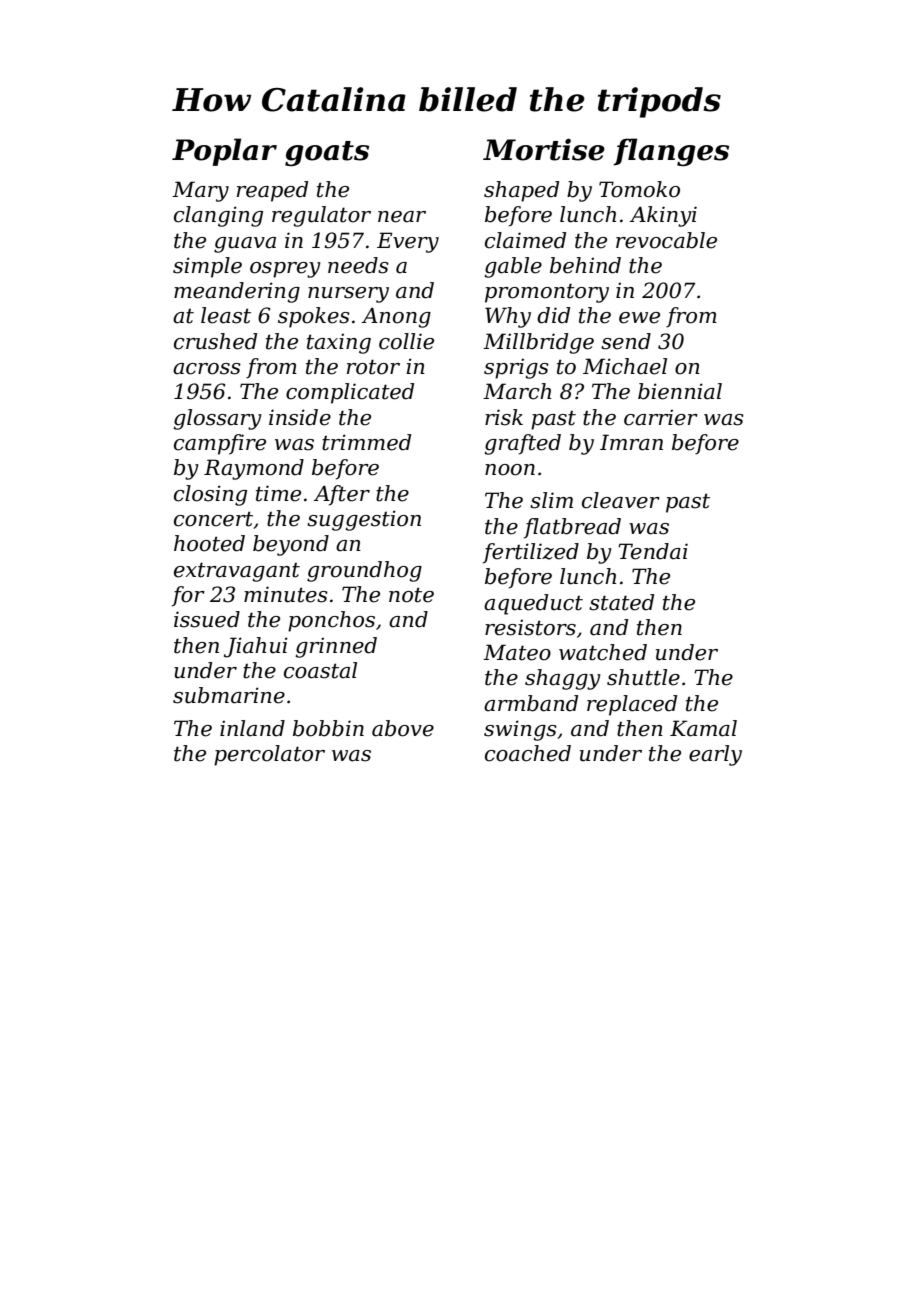  Describe the element at coordinates (528, 753) in the screenshot. I see `coached` at that location.
